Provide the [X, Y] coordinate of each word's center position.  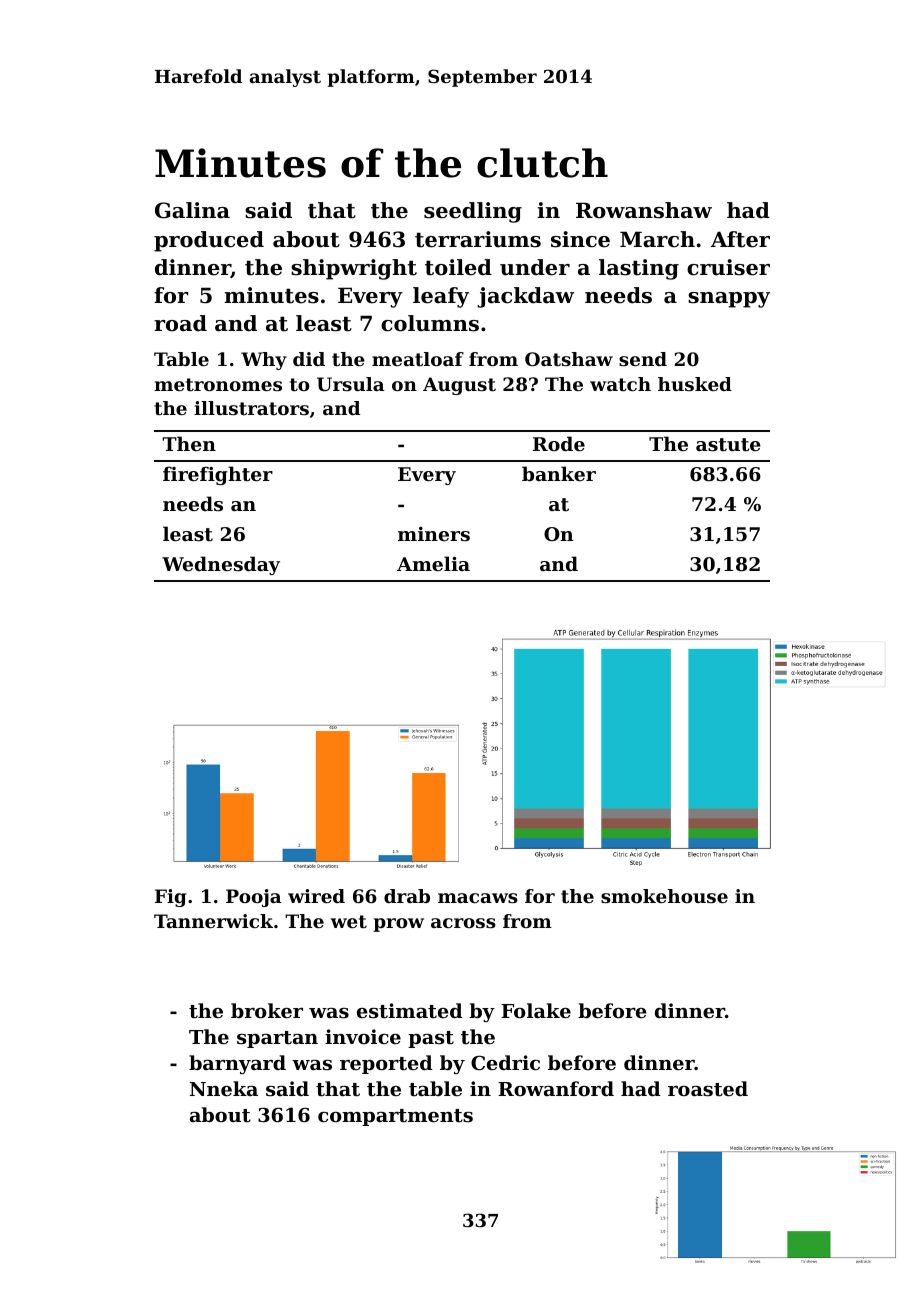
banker [559, 473]
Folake [536, 1010]
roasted [708, 1089]
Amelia [433, 563]
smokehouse [664, 896]
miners [434, 533]
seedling [473, 212]
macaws [478, 898]
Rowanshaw [644, 210]
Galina [192, 210]
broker [267, 1010]
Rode [559, 443]
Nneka [224, 1088]
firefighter [218, 475]
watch [620, 384]
